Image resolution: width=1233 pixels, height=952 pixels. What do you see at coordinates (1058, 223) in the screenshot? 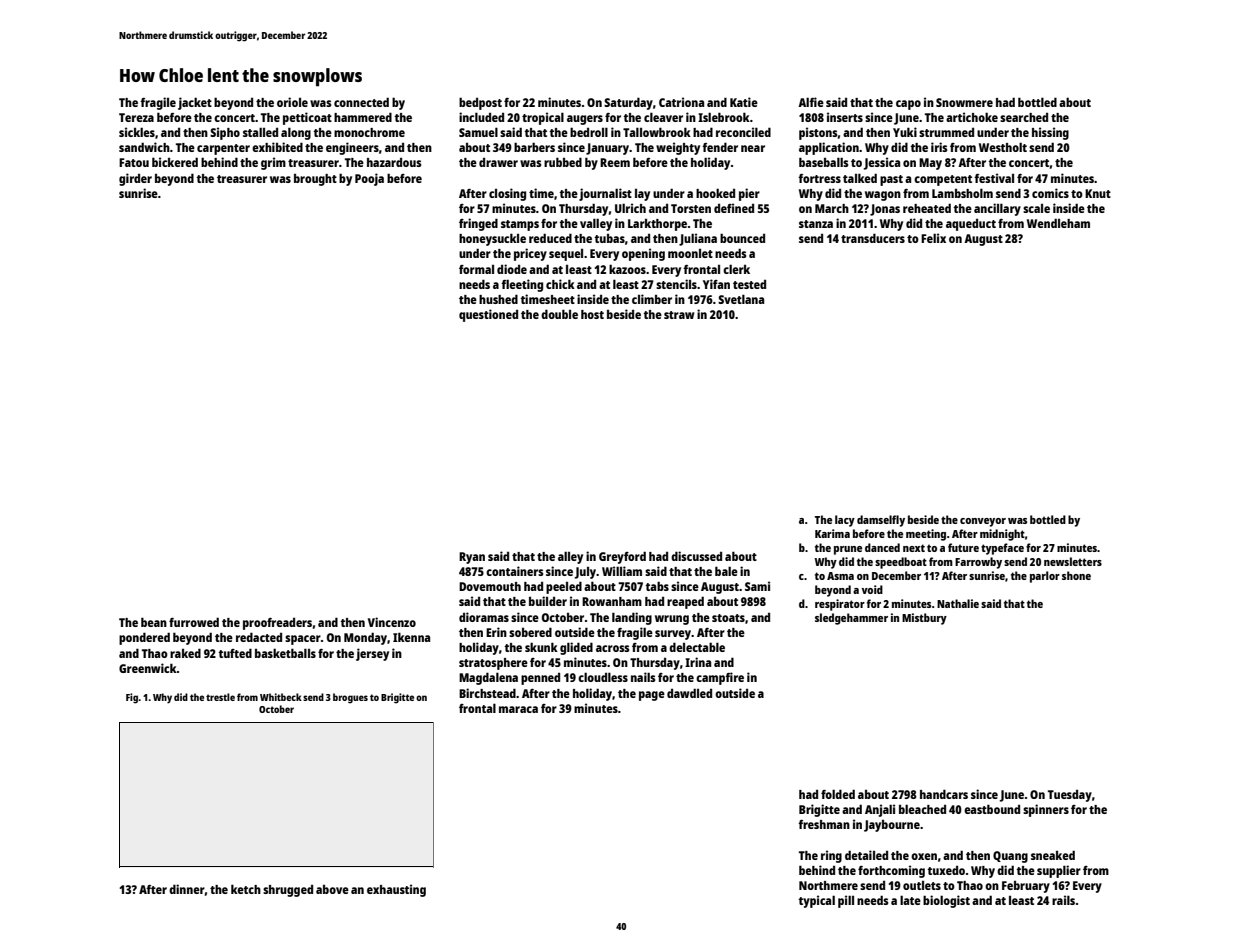
I see `Wendleham` at bounding box center [1058, 223].
